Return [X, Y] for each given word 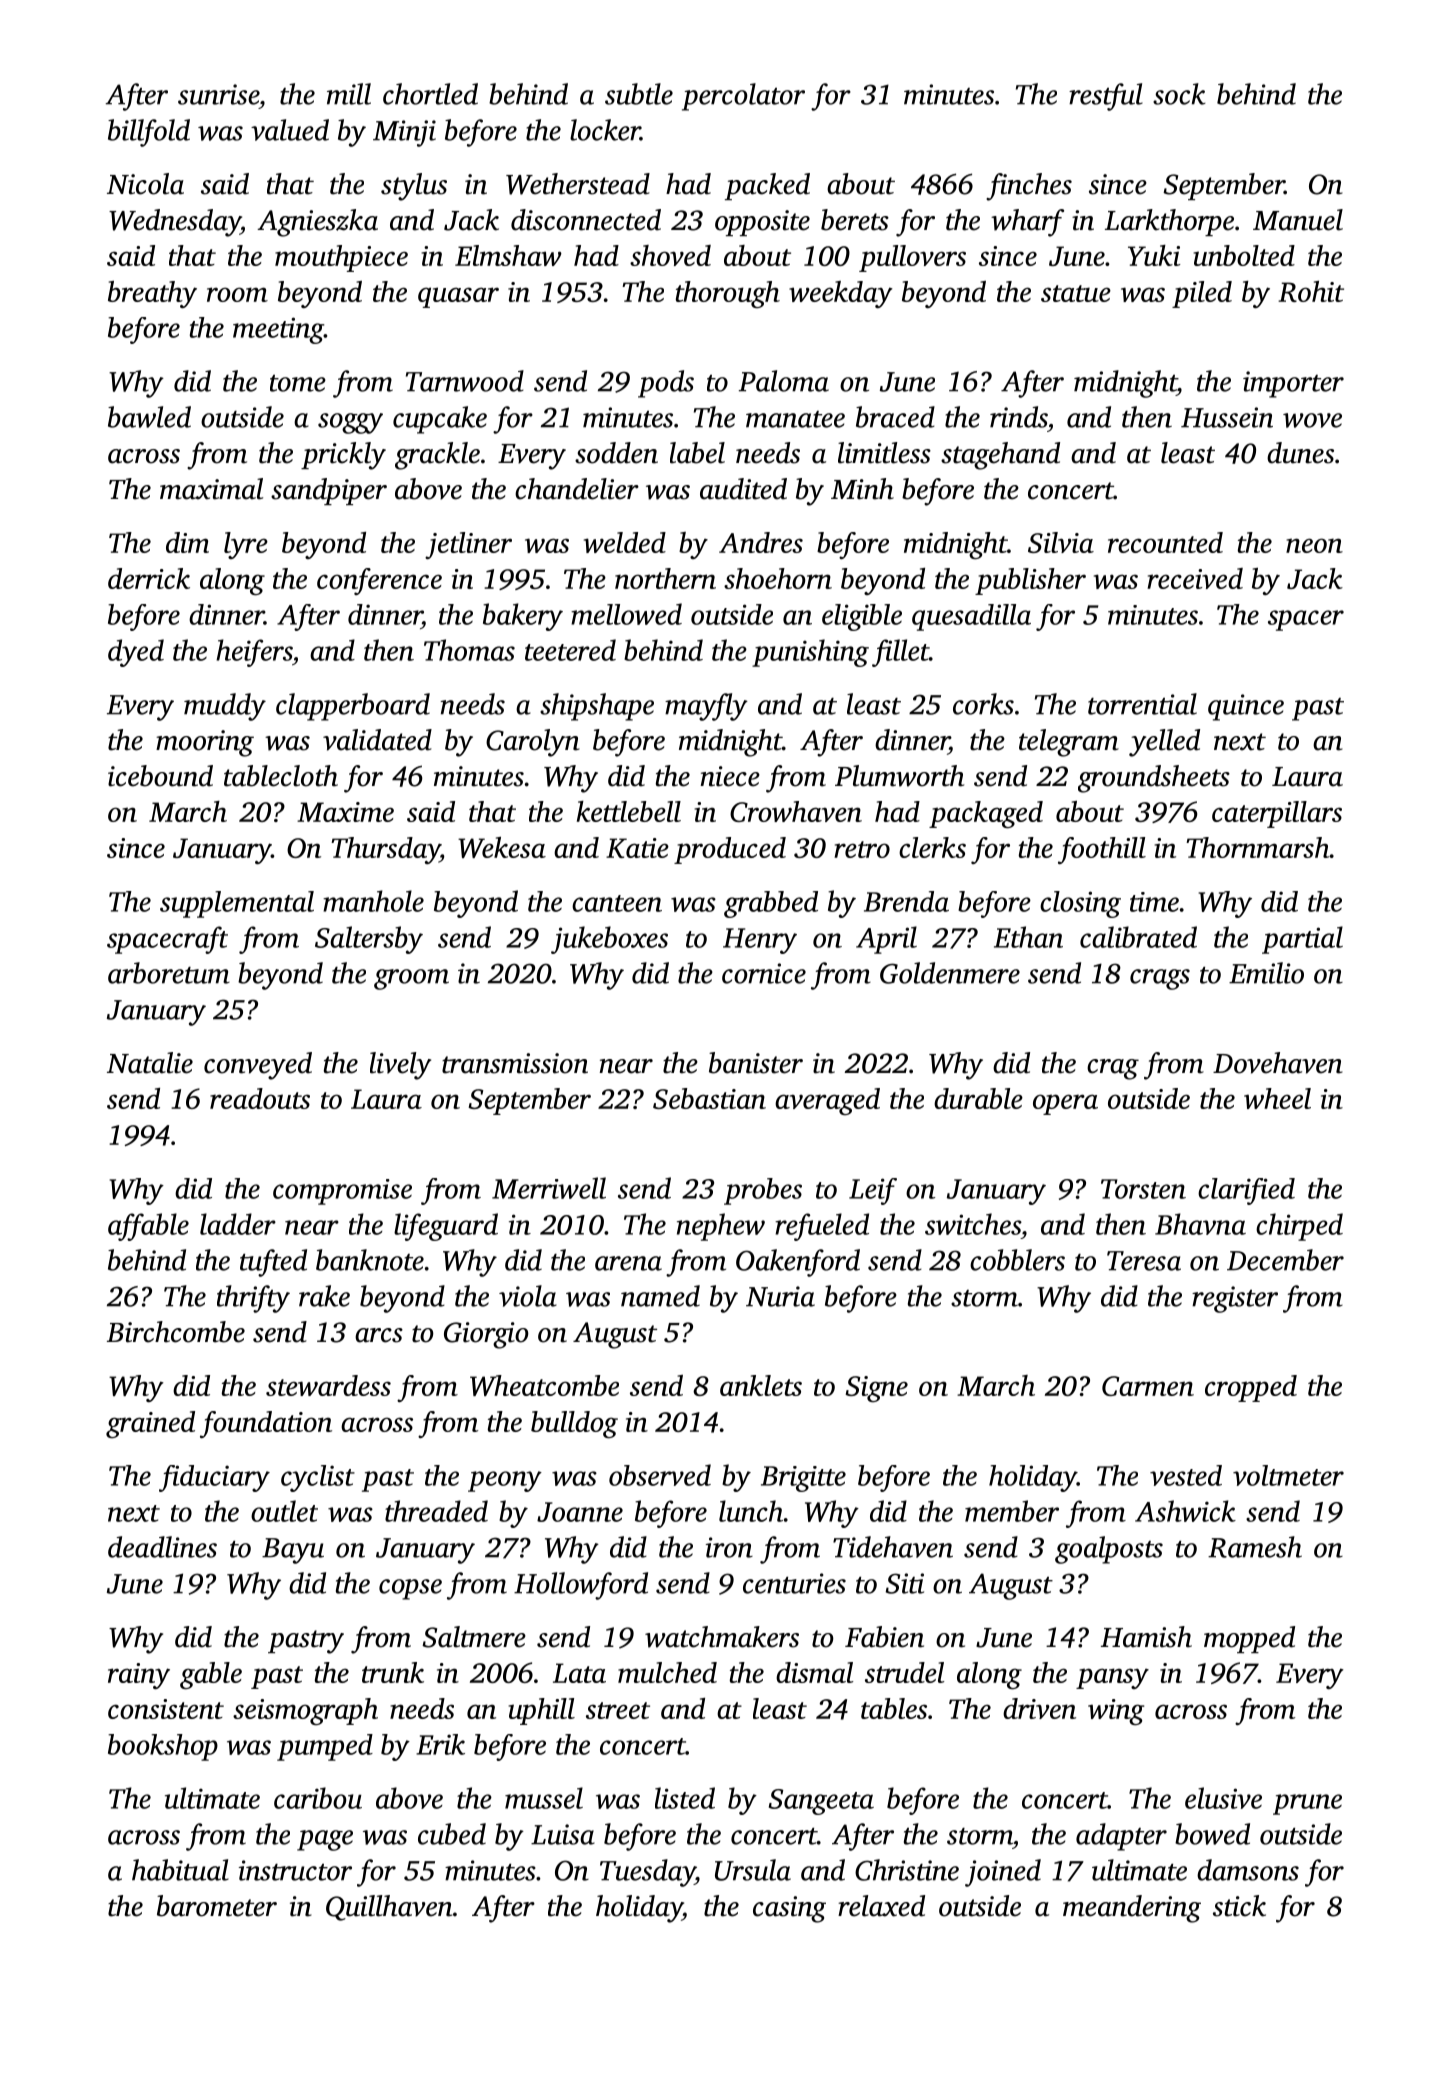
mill [349, 94]
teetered [570, 650]
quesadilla [971, 617]
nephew [721, 1227]
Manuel [1298, 220]
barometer [217, 1906]
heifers [254, 653]
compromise [342, 1192]
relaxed [881, 1906]
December [1285, 1260]
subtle [639, 94]
